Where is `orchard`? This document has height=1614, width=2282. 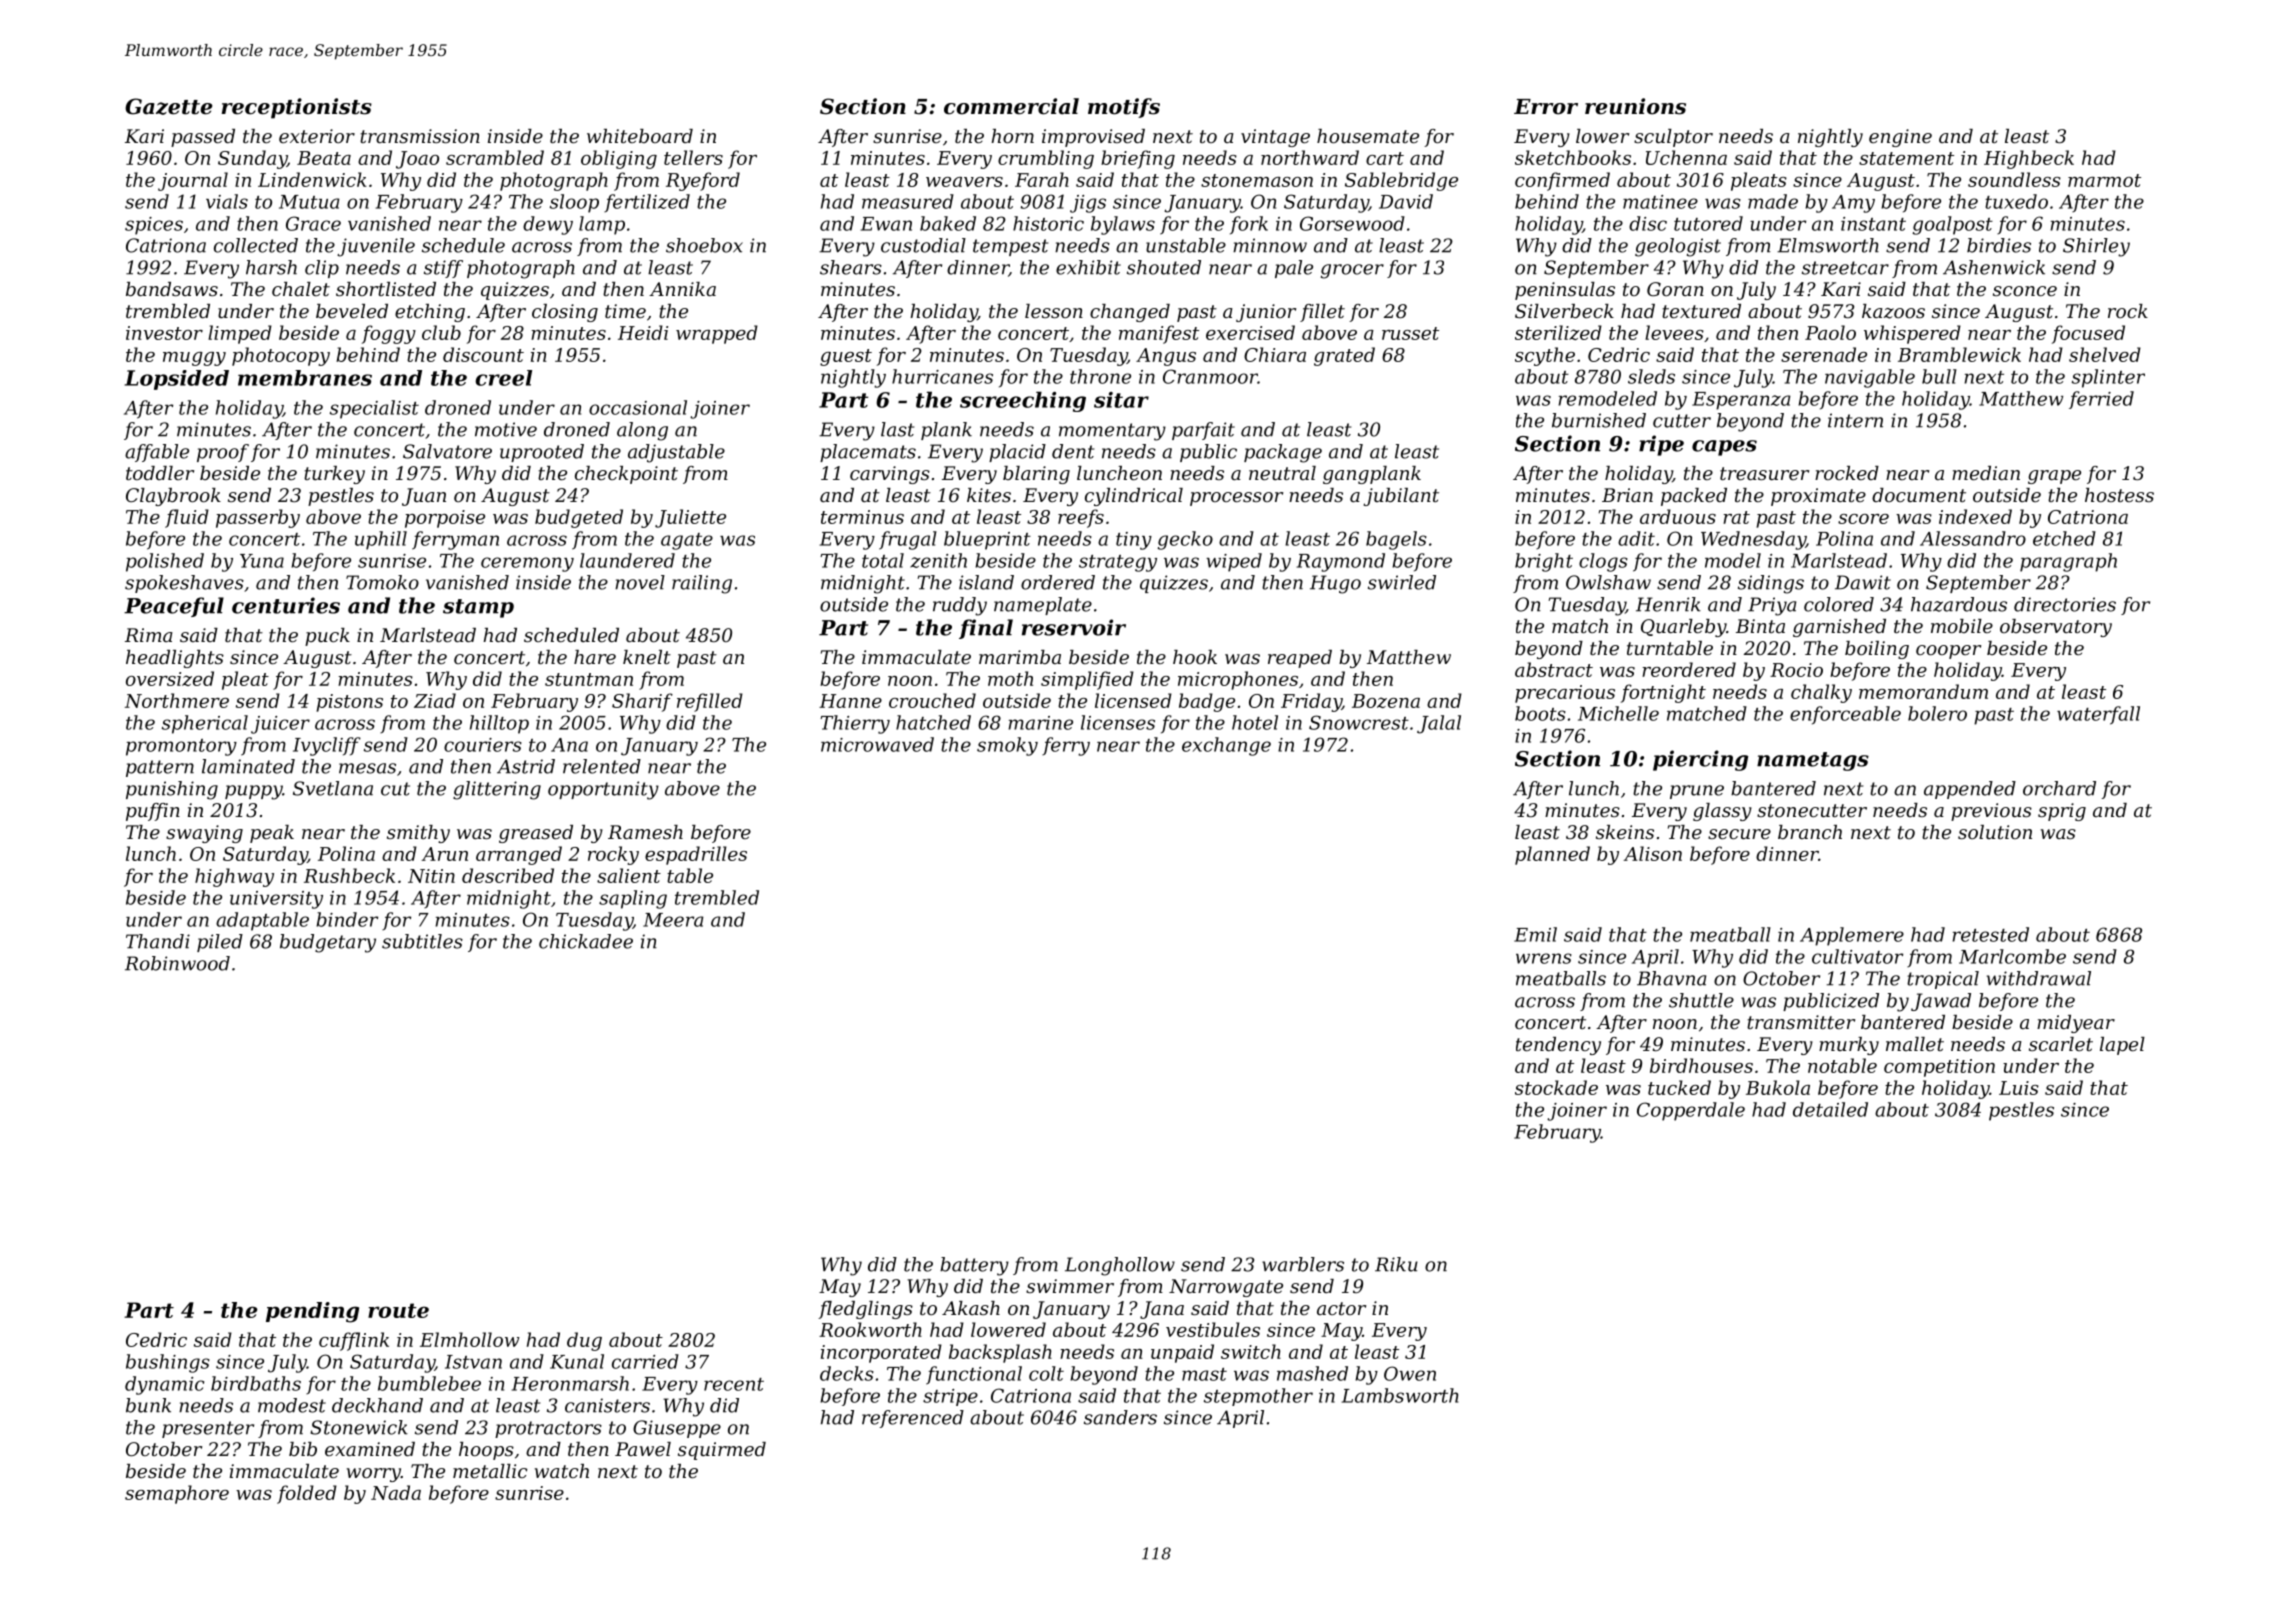
orchard is located at coordinates (2059, 788).
